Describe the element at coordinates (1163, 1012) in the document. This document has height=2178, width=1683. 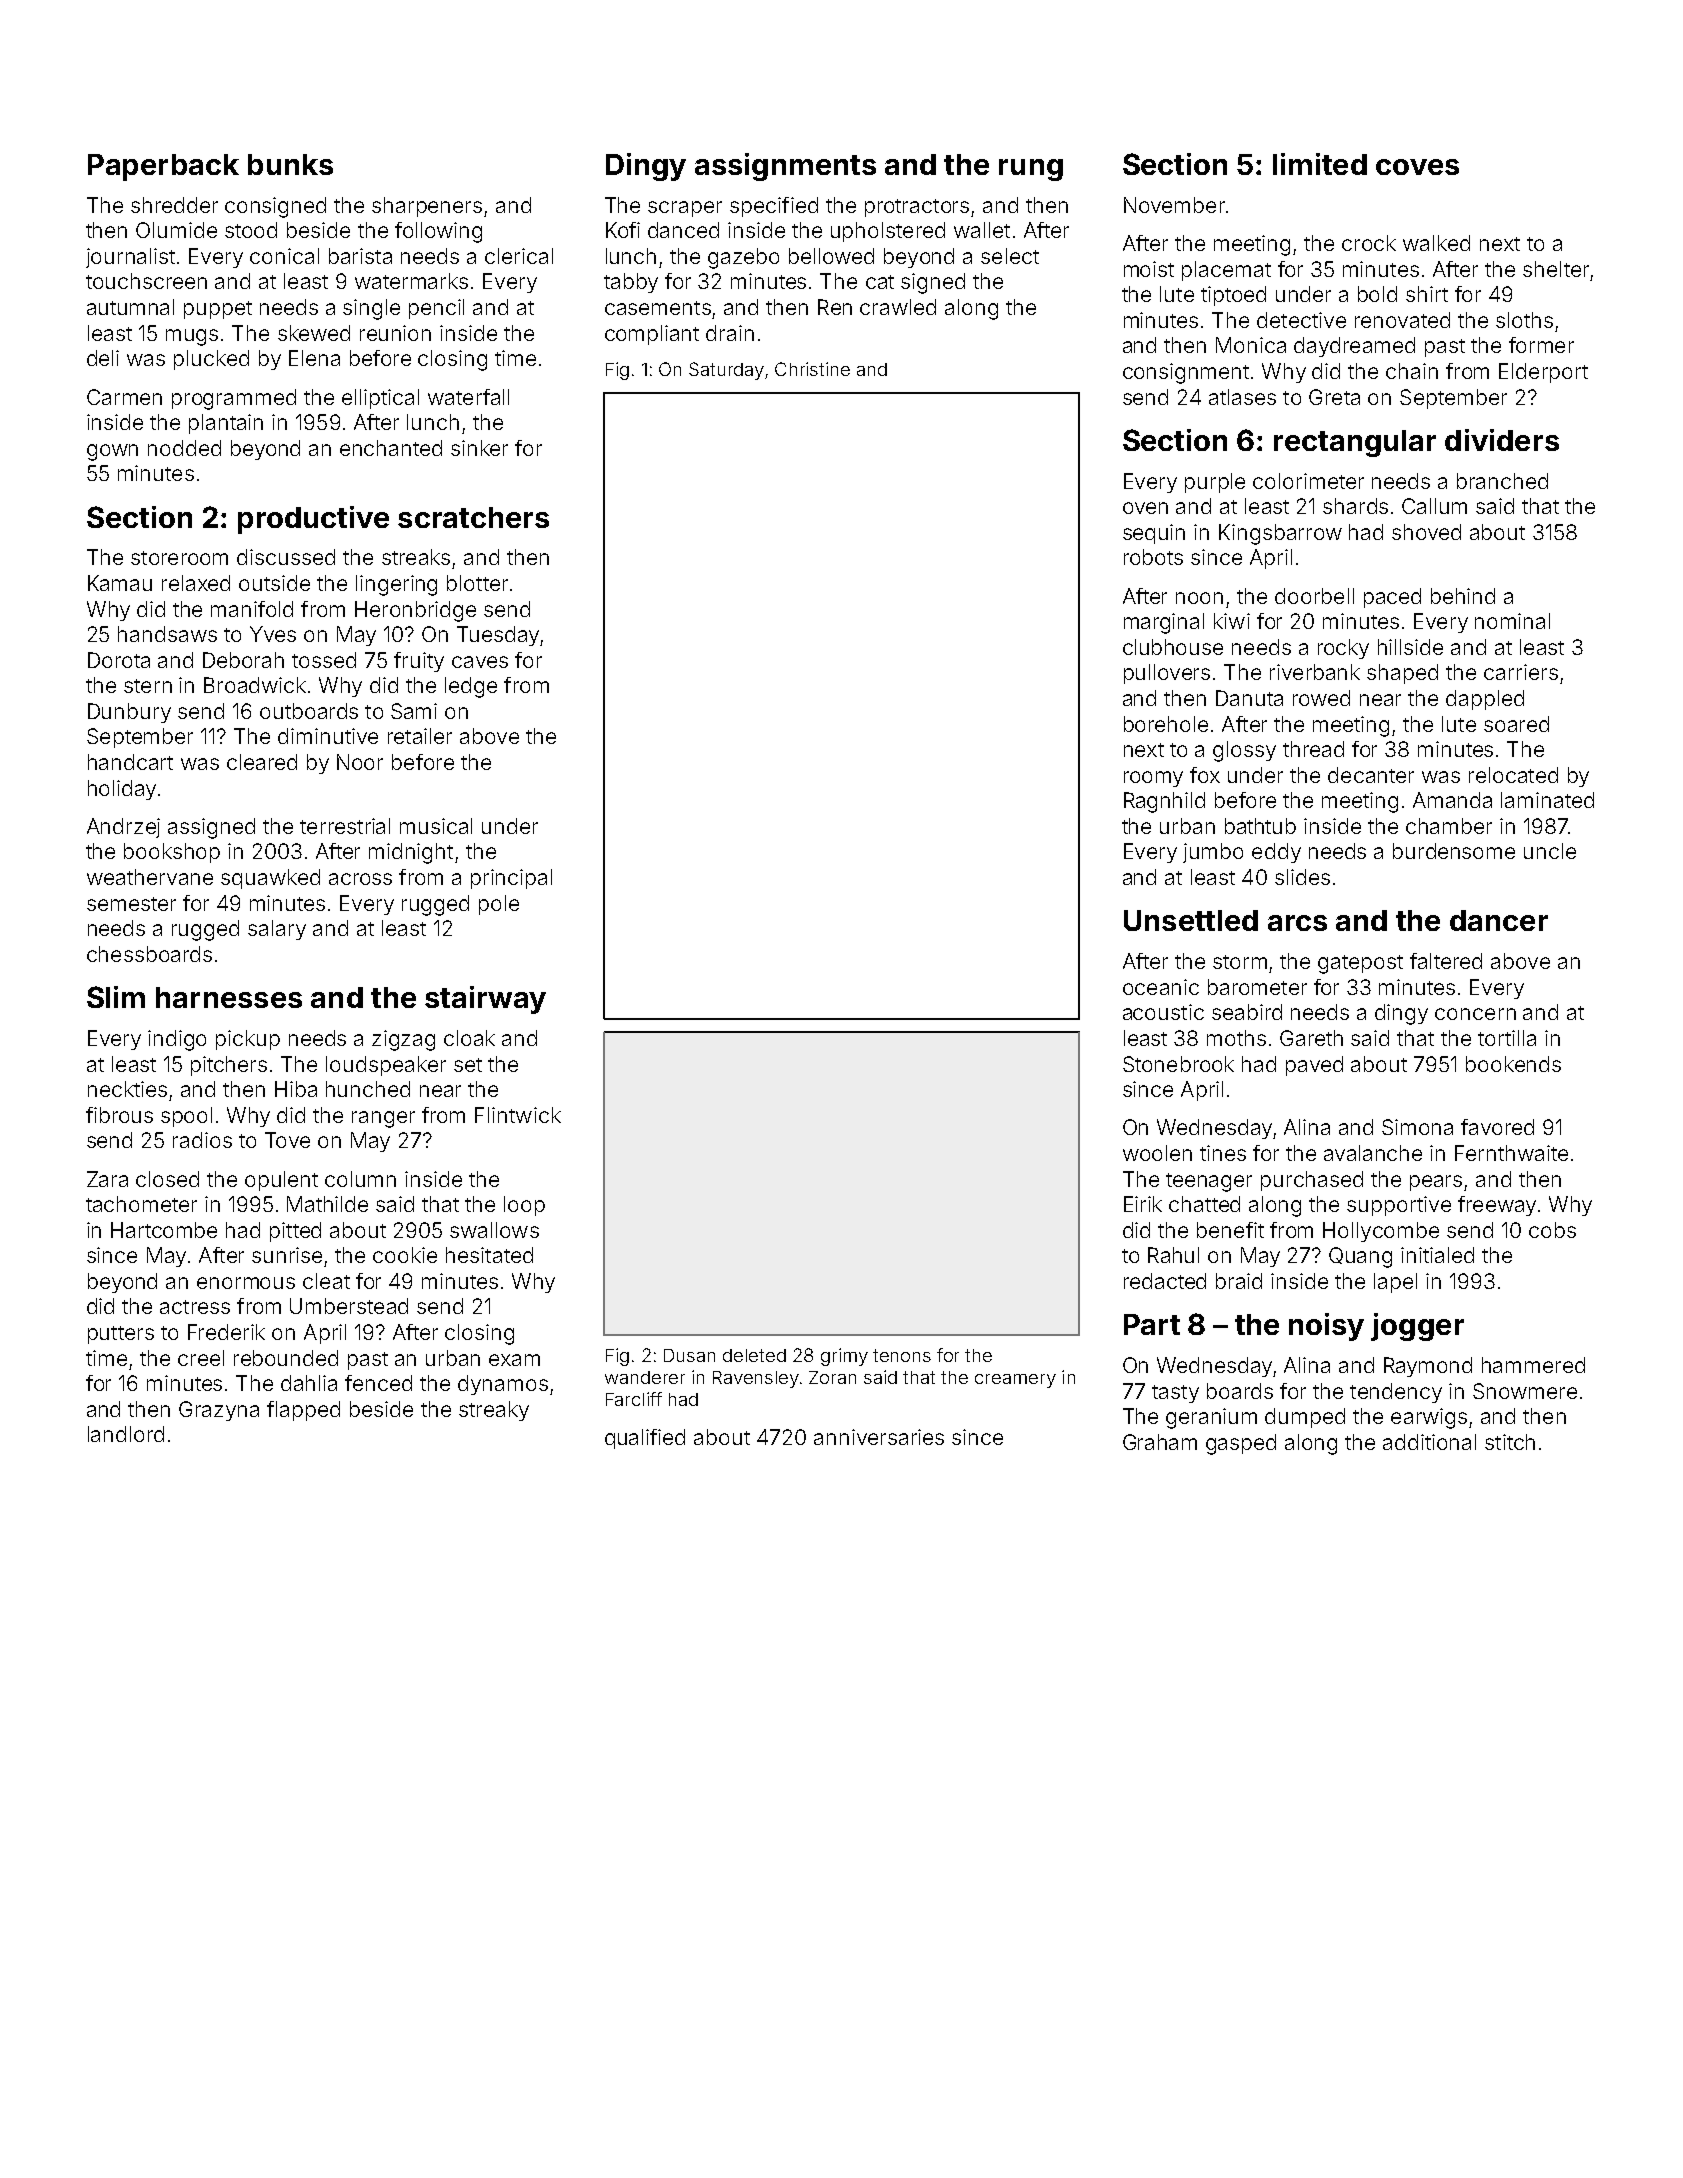
I see `acoustic` at that location.
